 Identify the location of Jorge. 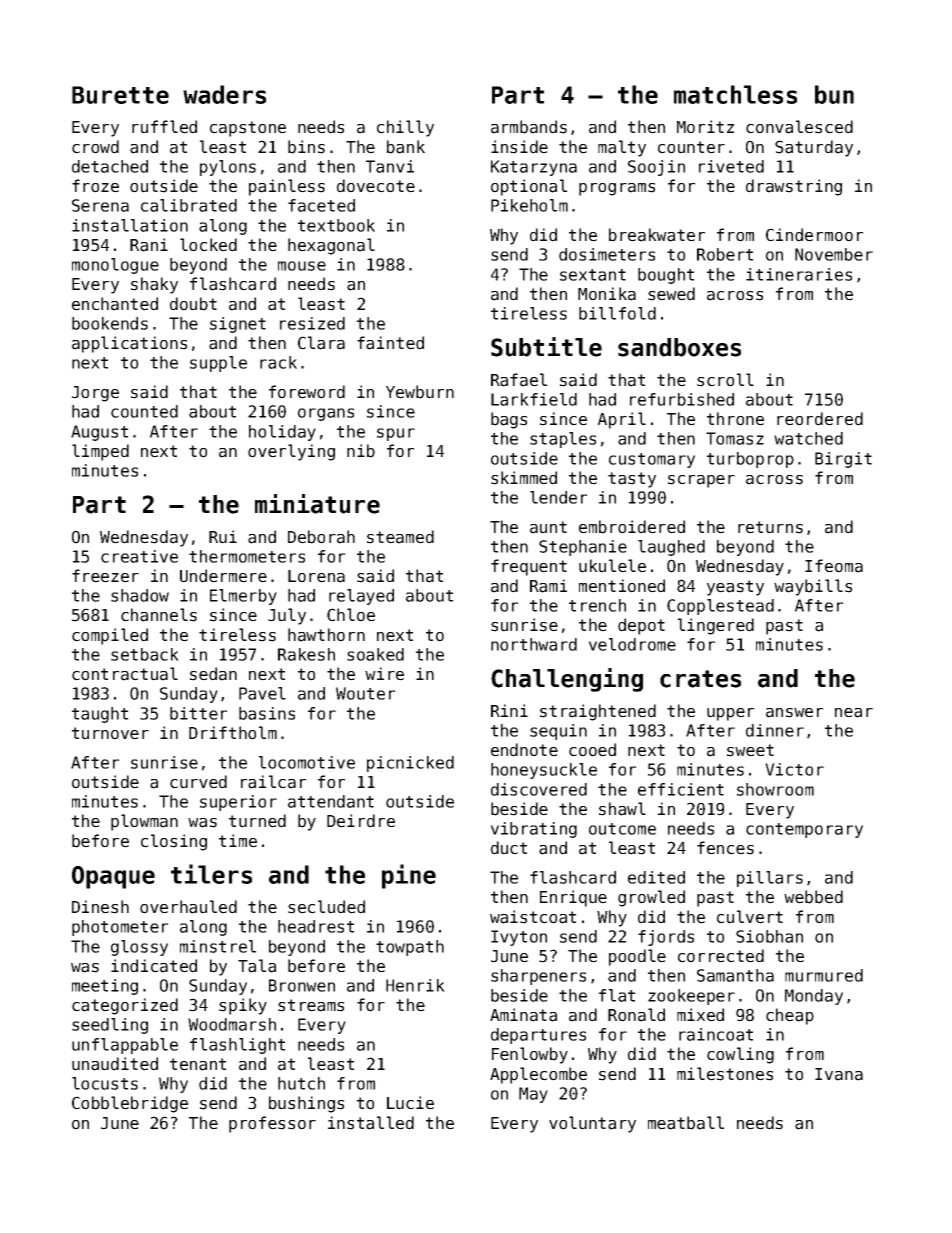
(95, 394).
